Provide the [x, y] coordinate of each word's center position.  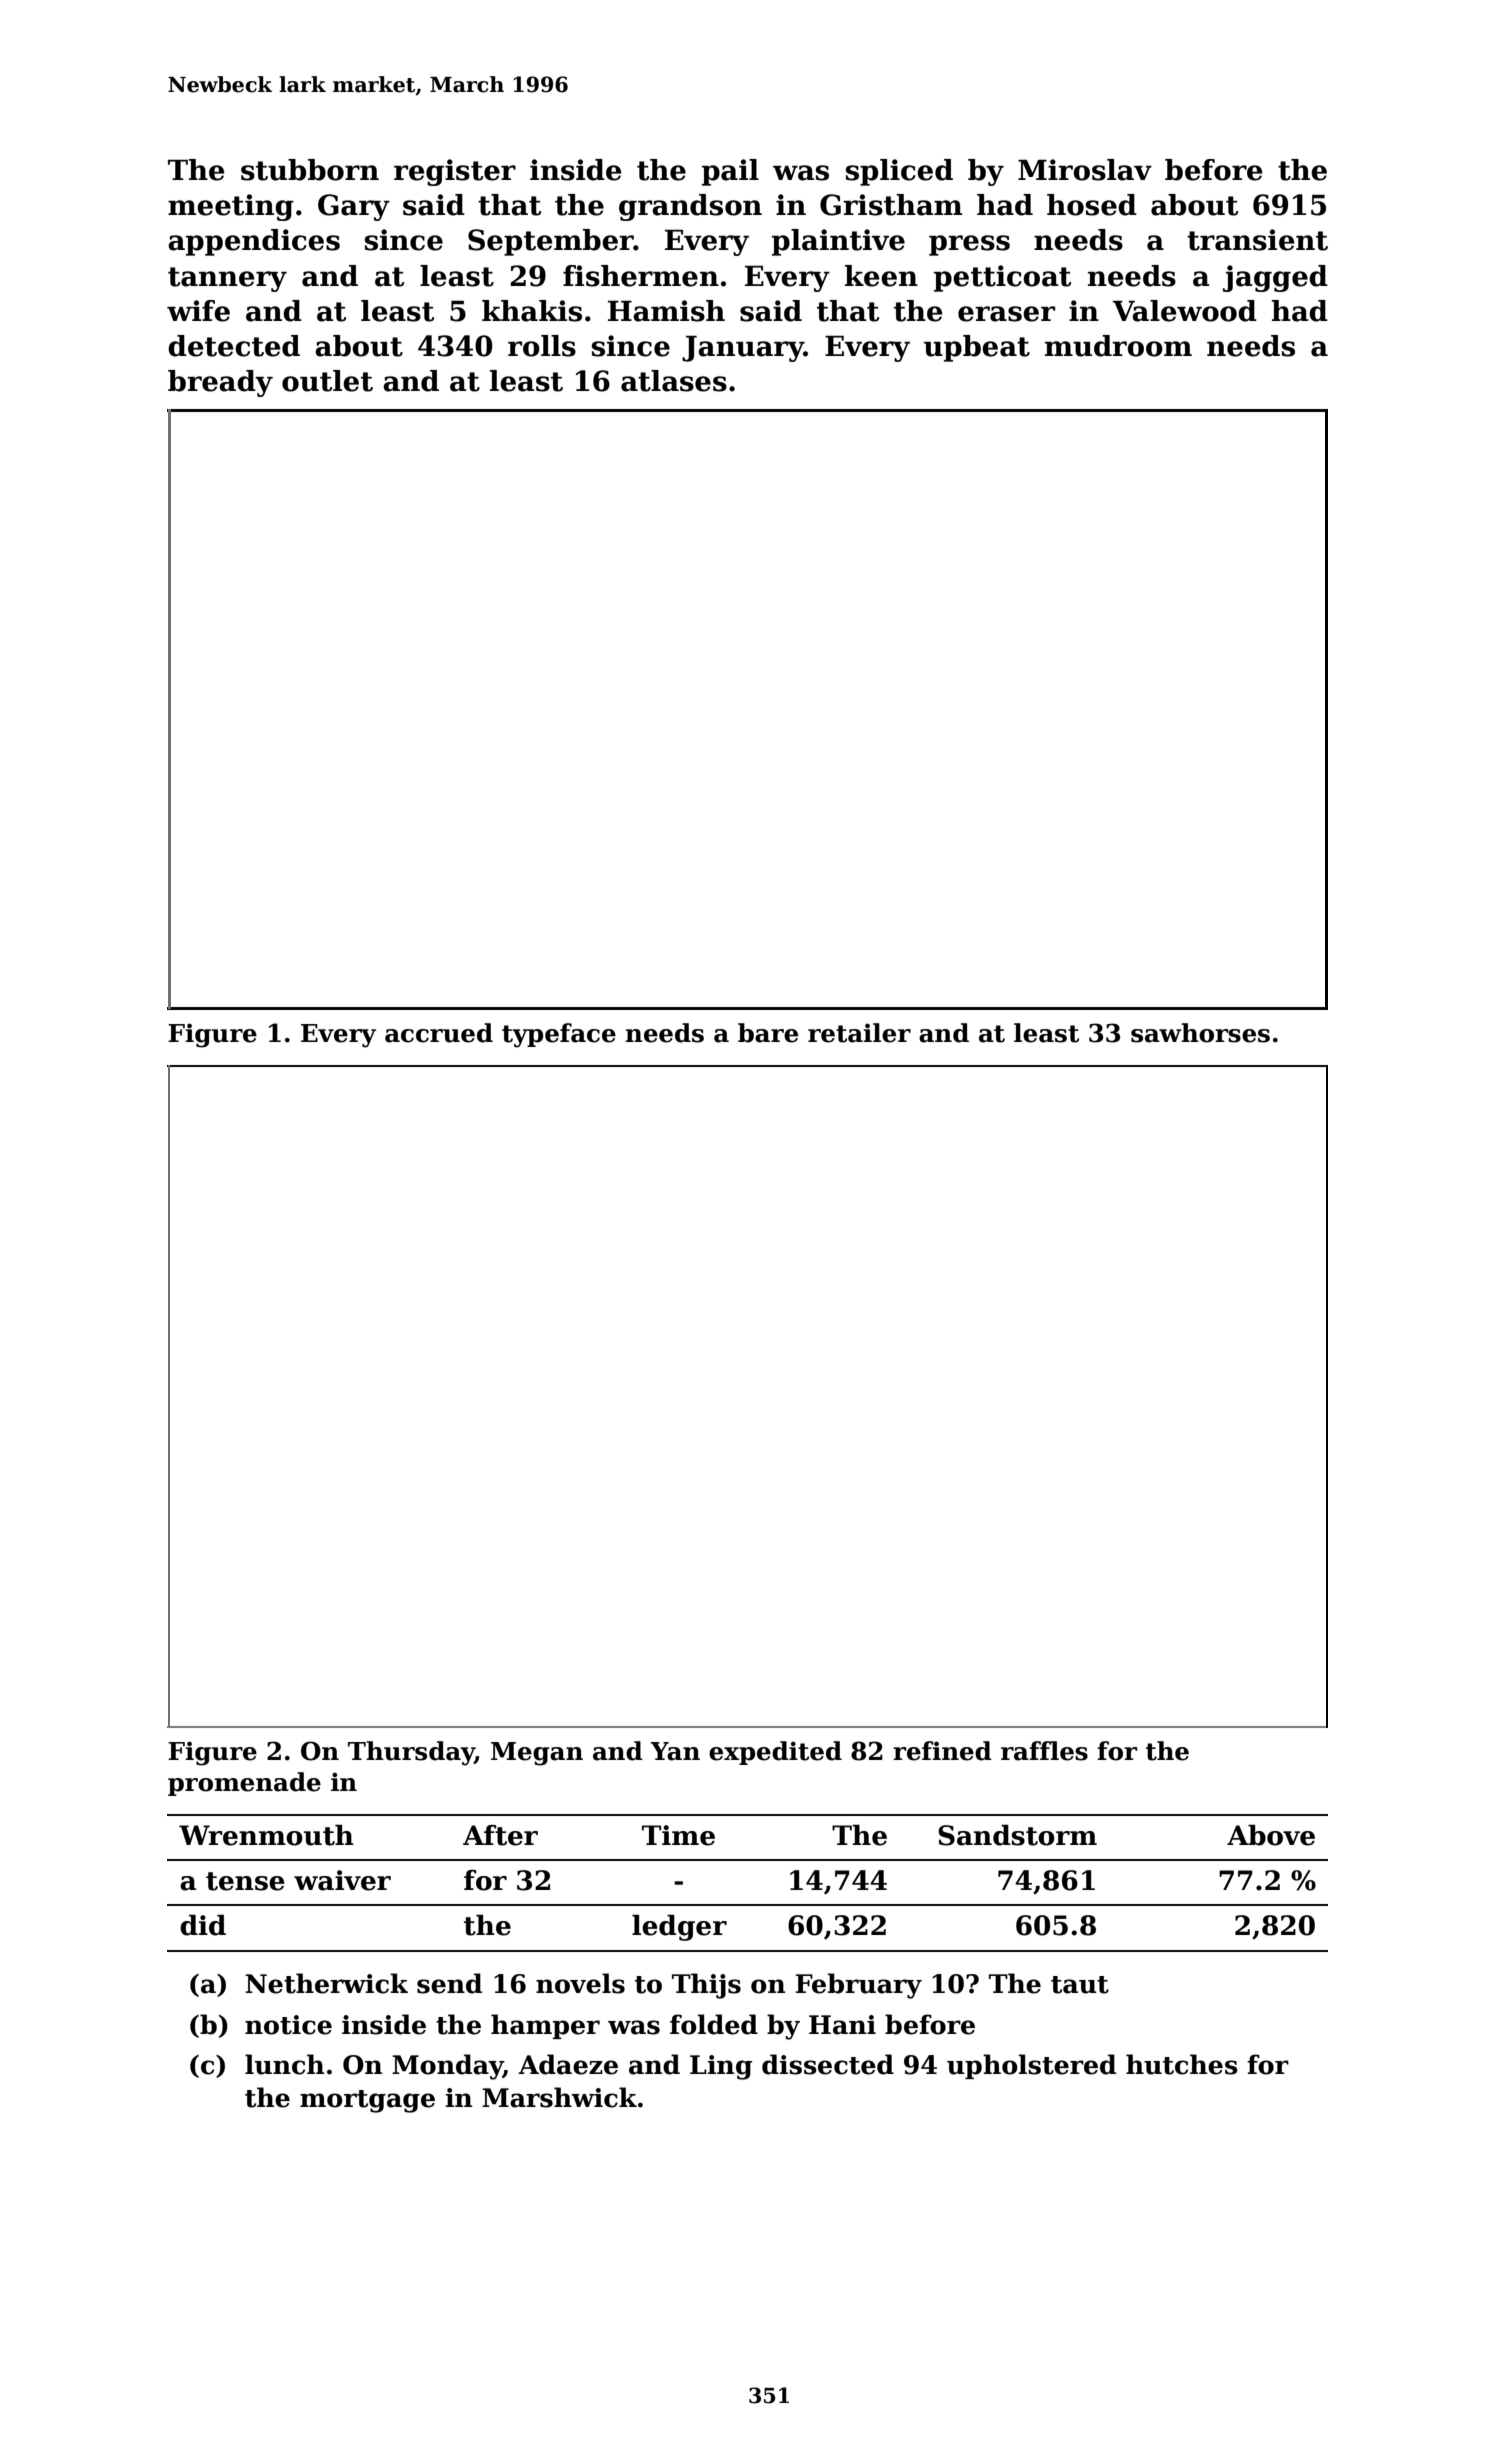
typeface [559, 1035]
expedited [775, 1753]
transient [1257, 240]
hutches [1182, 2064]
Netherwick [326, 1983]
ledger [679, 1927]
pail [730, 172]
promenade [244, 1784]
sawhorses [1200, 1033]
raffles [1044, 1751]
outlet [327, 381]
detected [234, 346]
